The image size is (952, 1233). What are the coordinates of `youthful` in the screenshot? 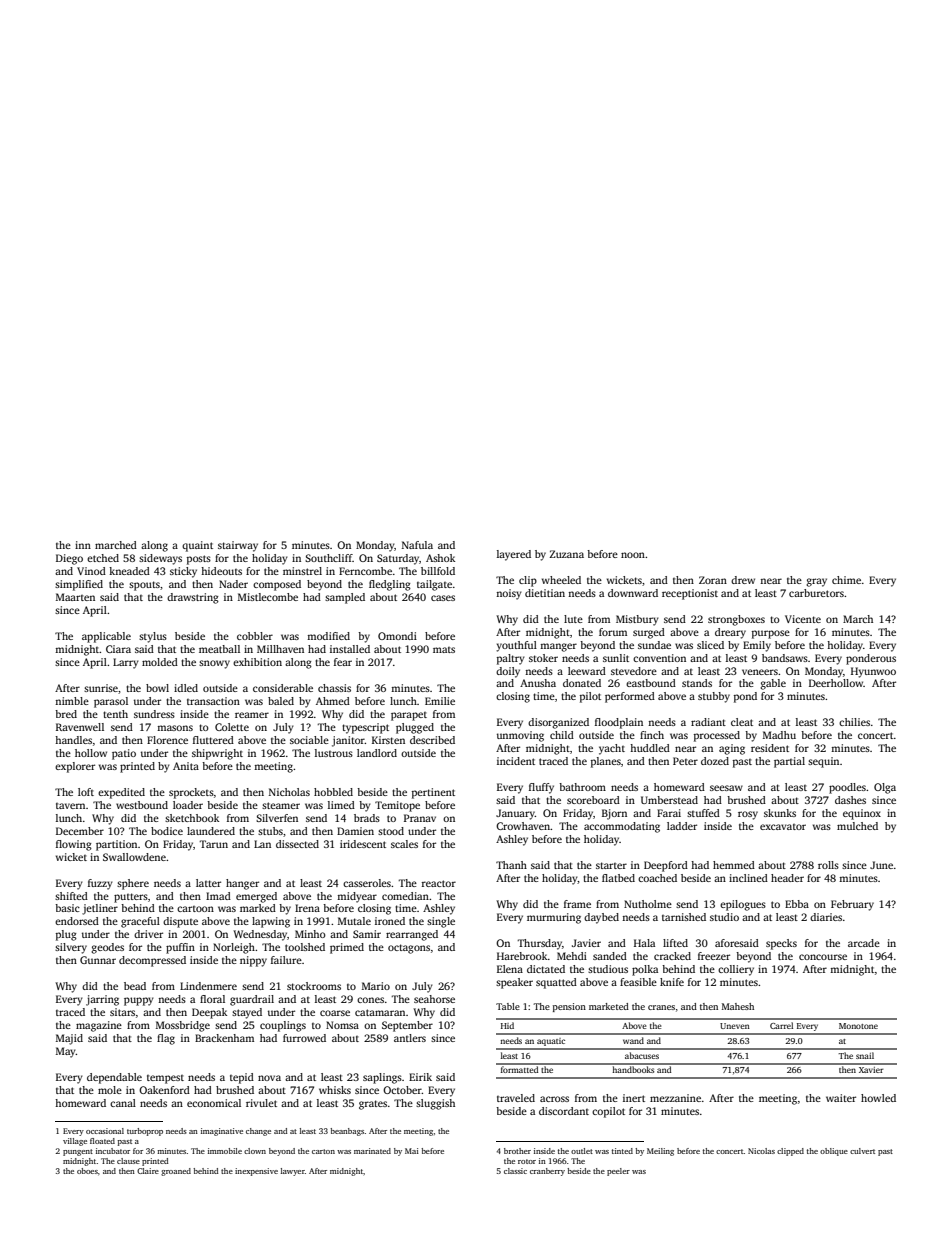 It's located at (516, 646).
